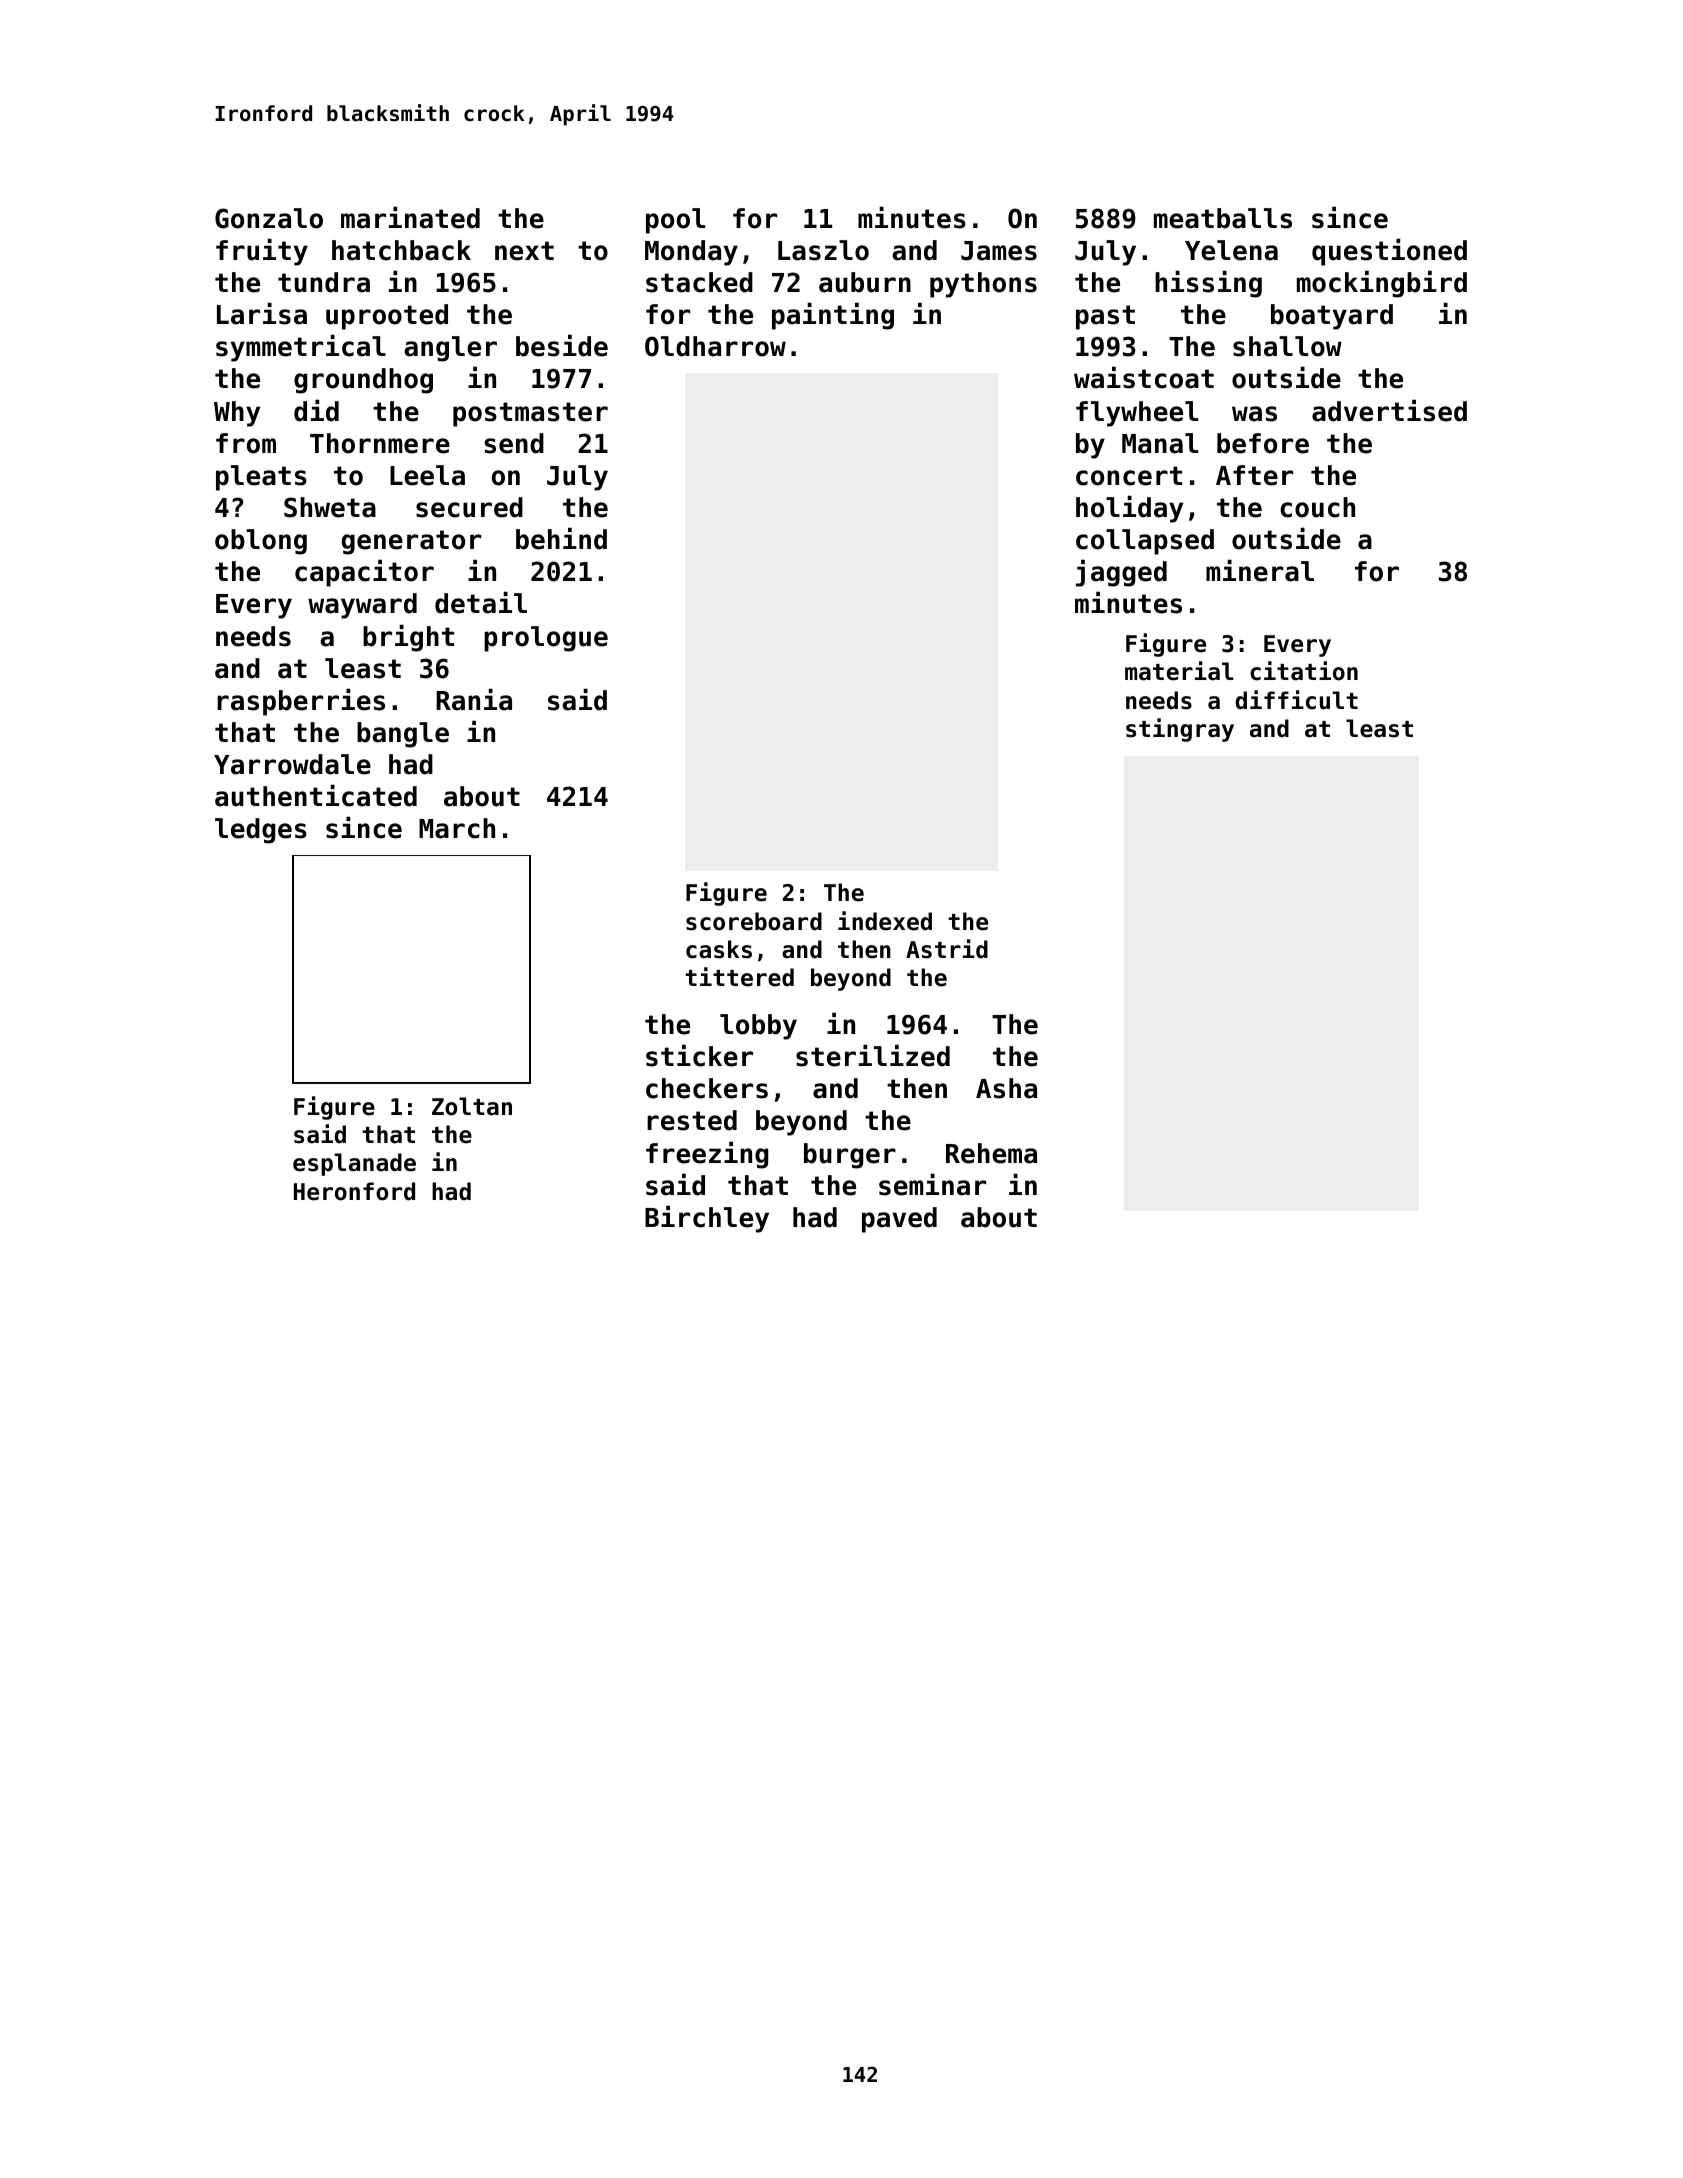  Describe the element at coordinates (469, 507) in the screenshot. I see `secured` at that location.
